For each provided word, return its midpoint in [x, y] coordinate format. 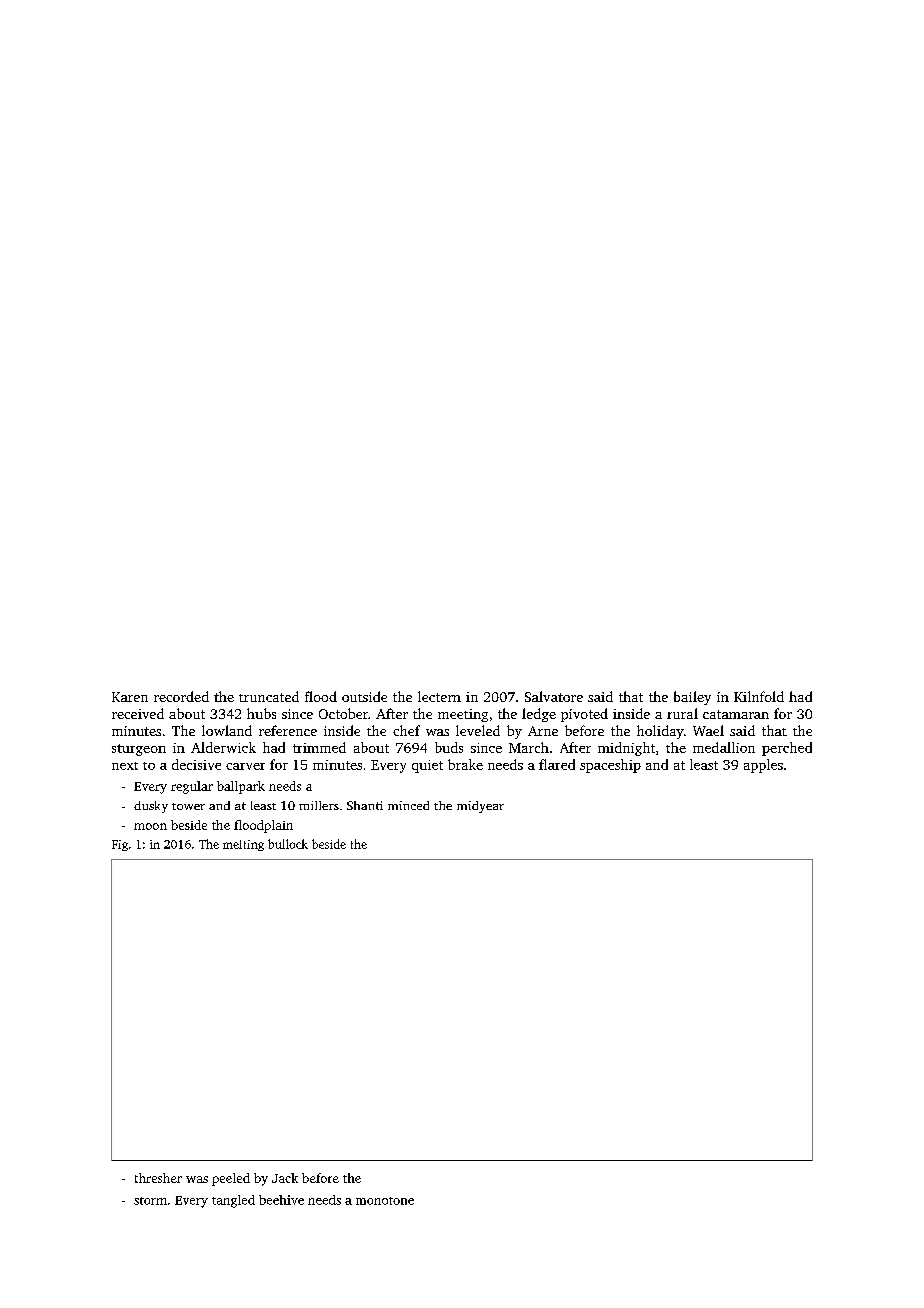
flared [557, 764]
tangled [233, 1201]
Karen [130, 697]
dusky [151, 807]
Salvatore [554, 696]
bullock [288, 844]
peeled [231, 1179]
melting [243, 845]
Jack [285, 1178]
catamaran [736, 714]
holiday [660, 732]
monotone [385, 1201]
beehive [281, 1200]
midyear [480, 807]
